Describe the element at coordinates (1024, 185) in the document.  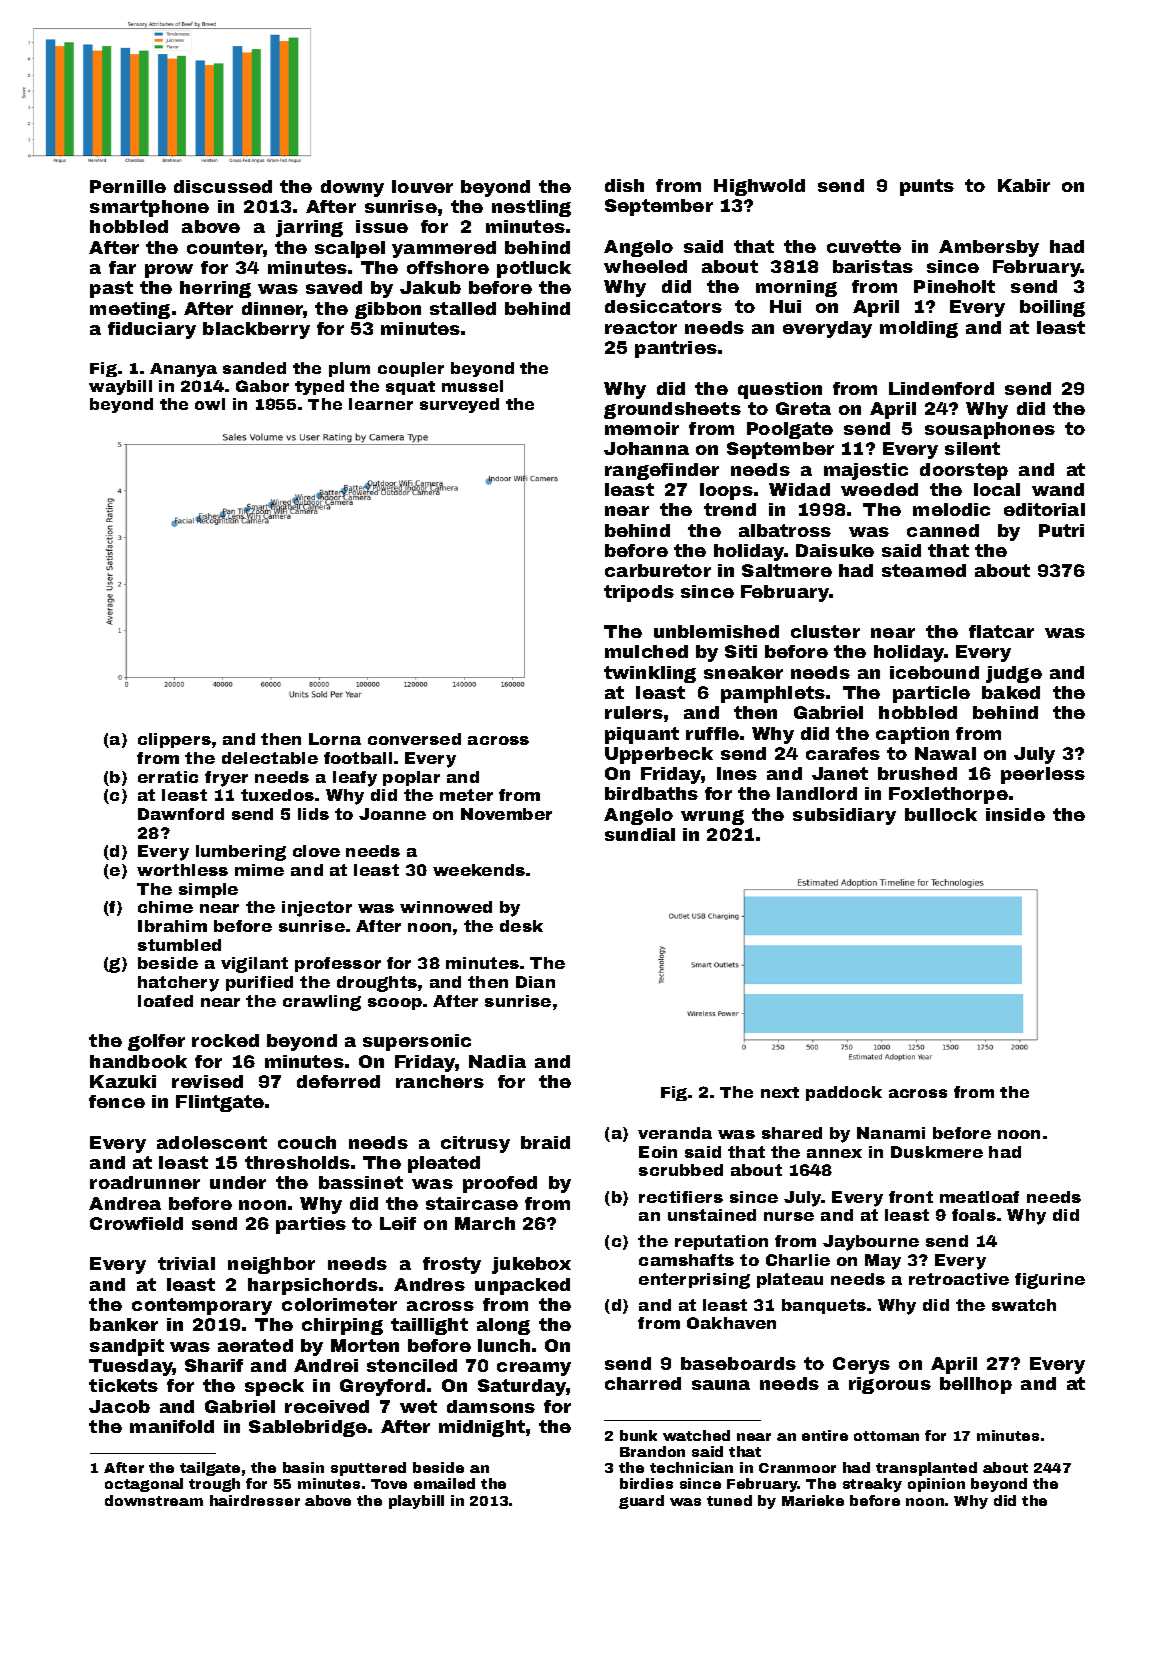
I see `Kabir` at that location.
